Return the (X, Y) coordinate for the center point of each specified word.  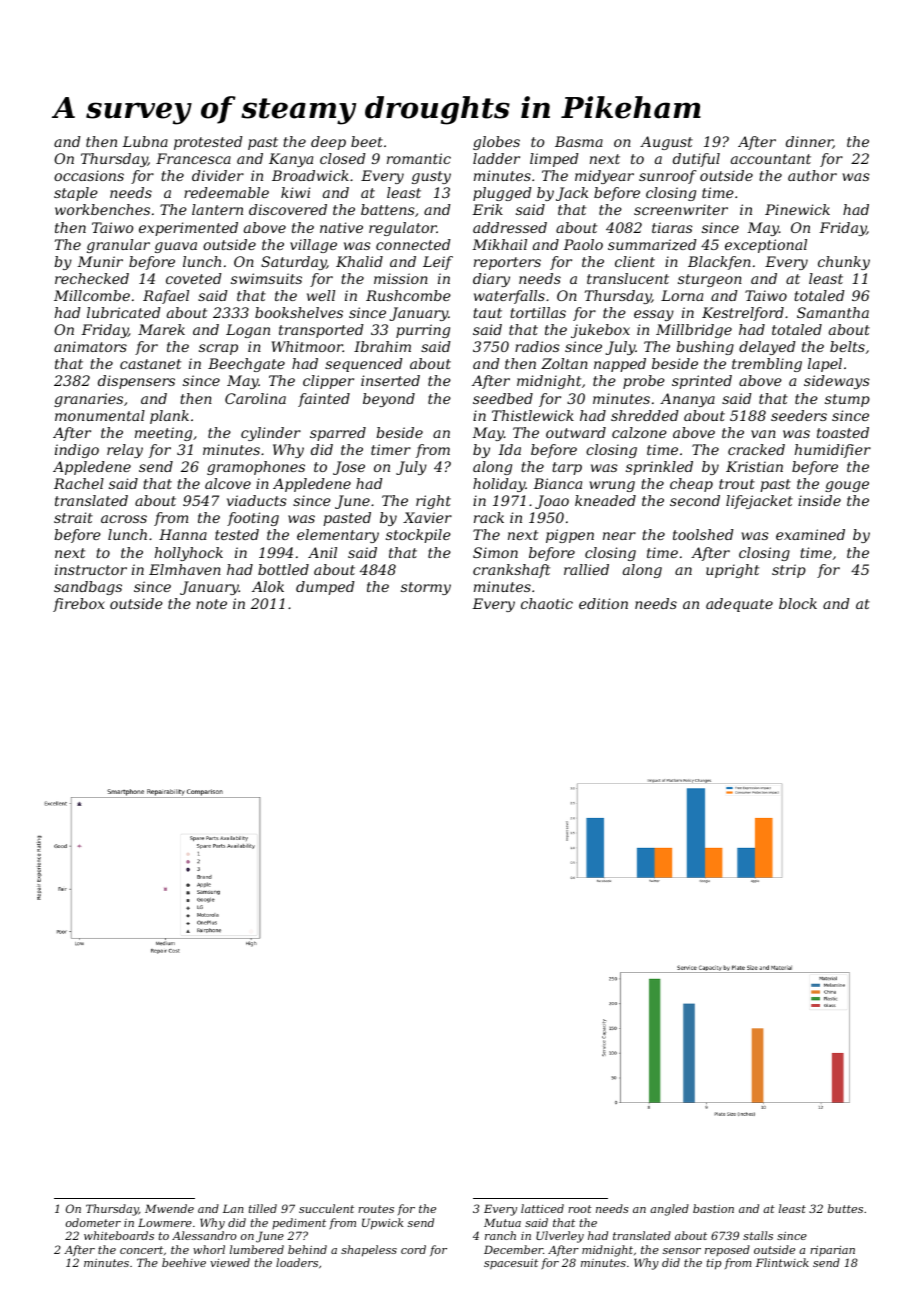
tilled (263, 1208)
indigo (77, 451)
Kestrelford (743, 314)
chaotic (547, 603)
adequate (739, 605)
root (580, 1209)
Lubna (145, 141)
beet (367, 141)
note (211, 604)
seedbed (503, 398)
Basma (579, 141)
